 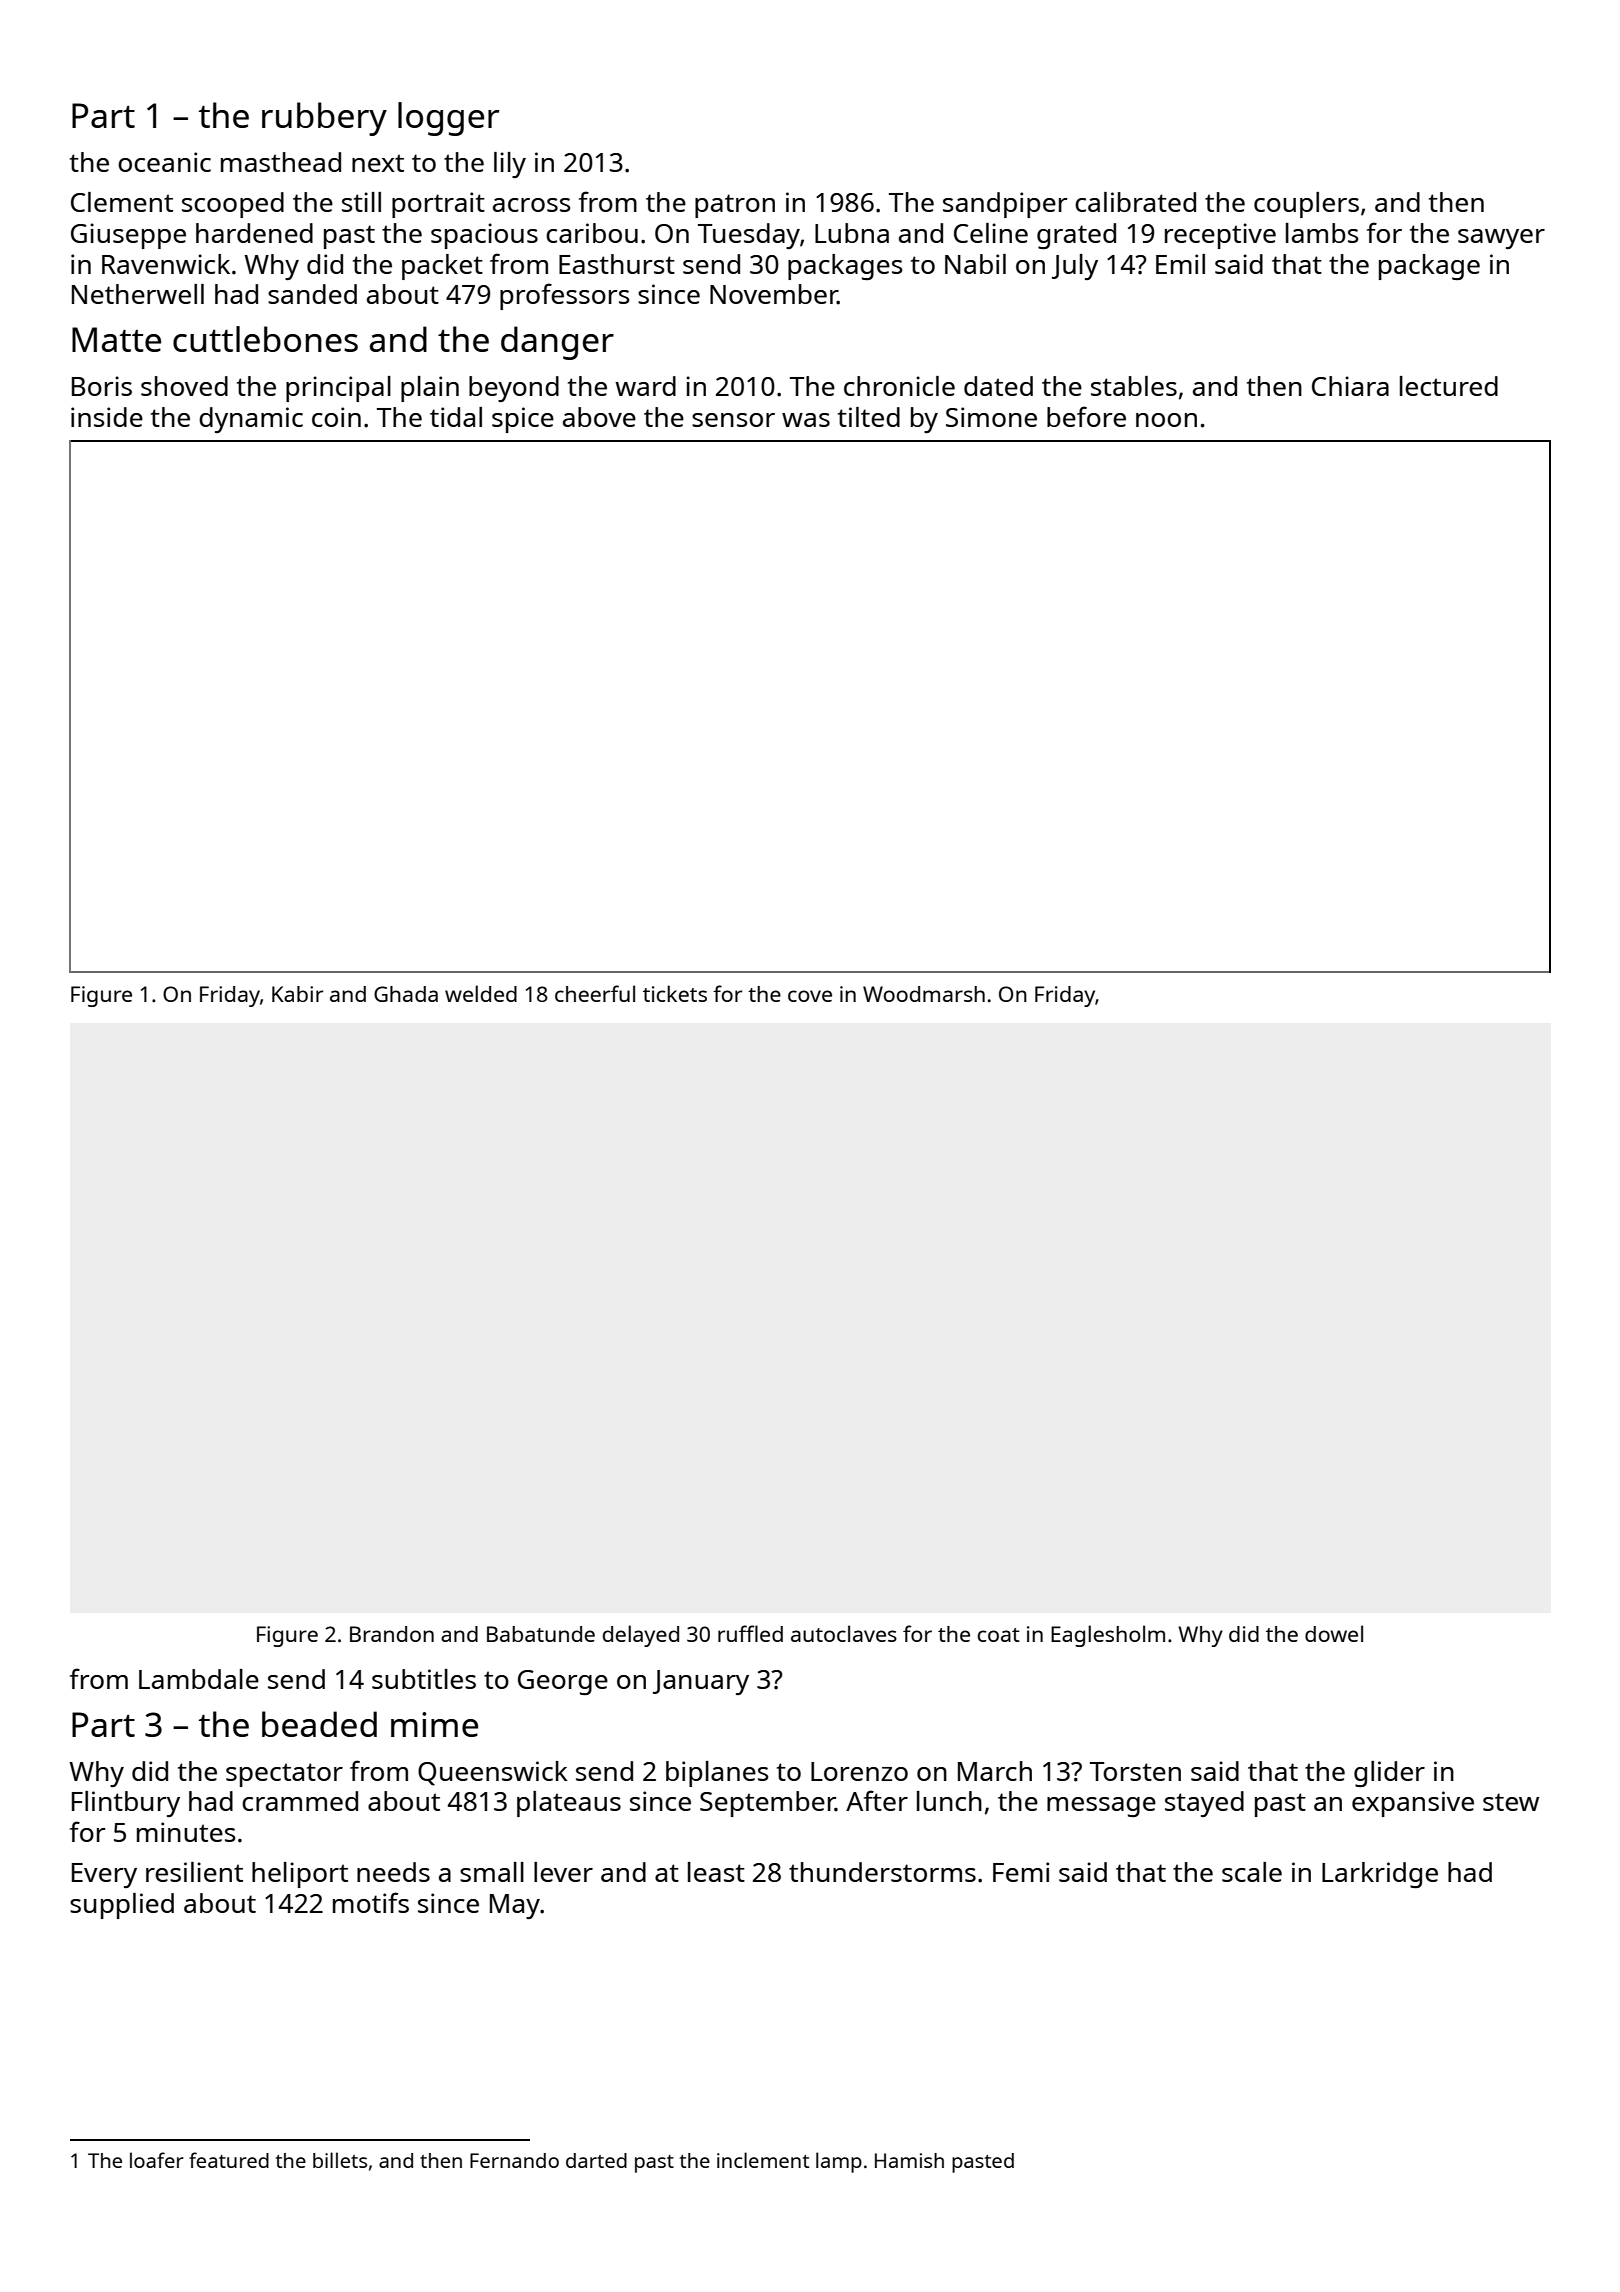 I want to click on cheerful, so click(x=595, y=993).
